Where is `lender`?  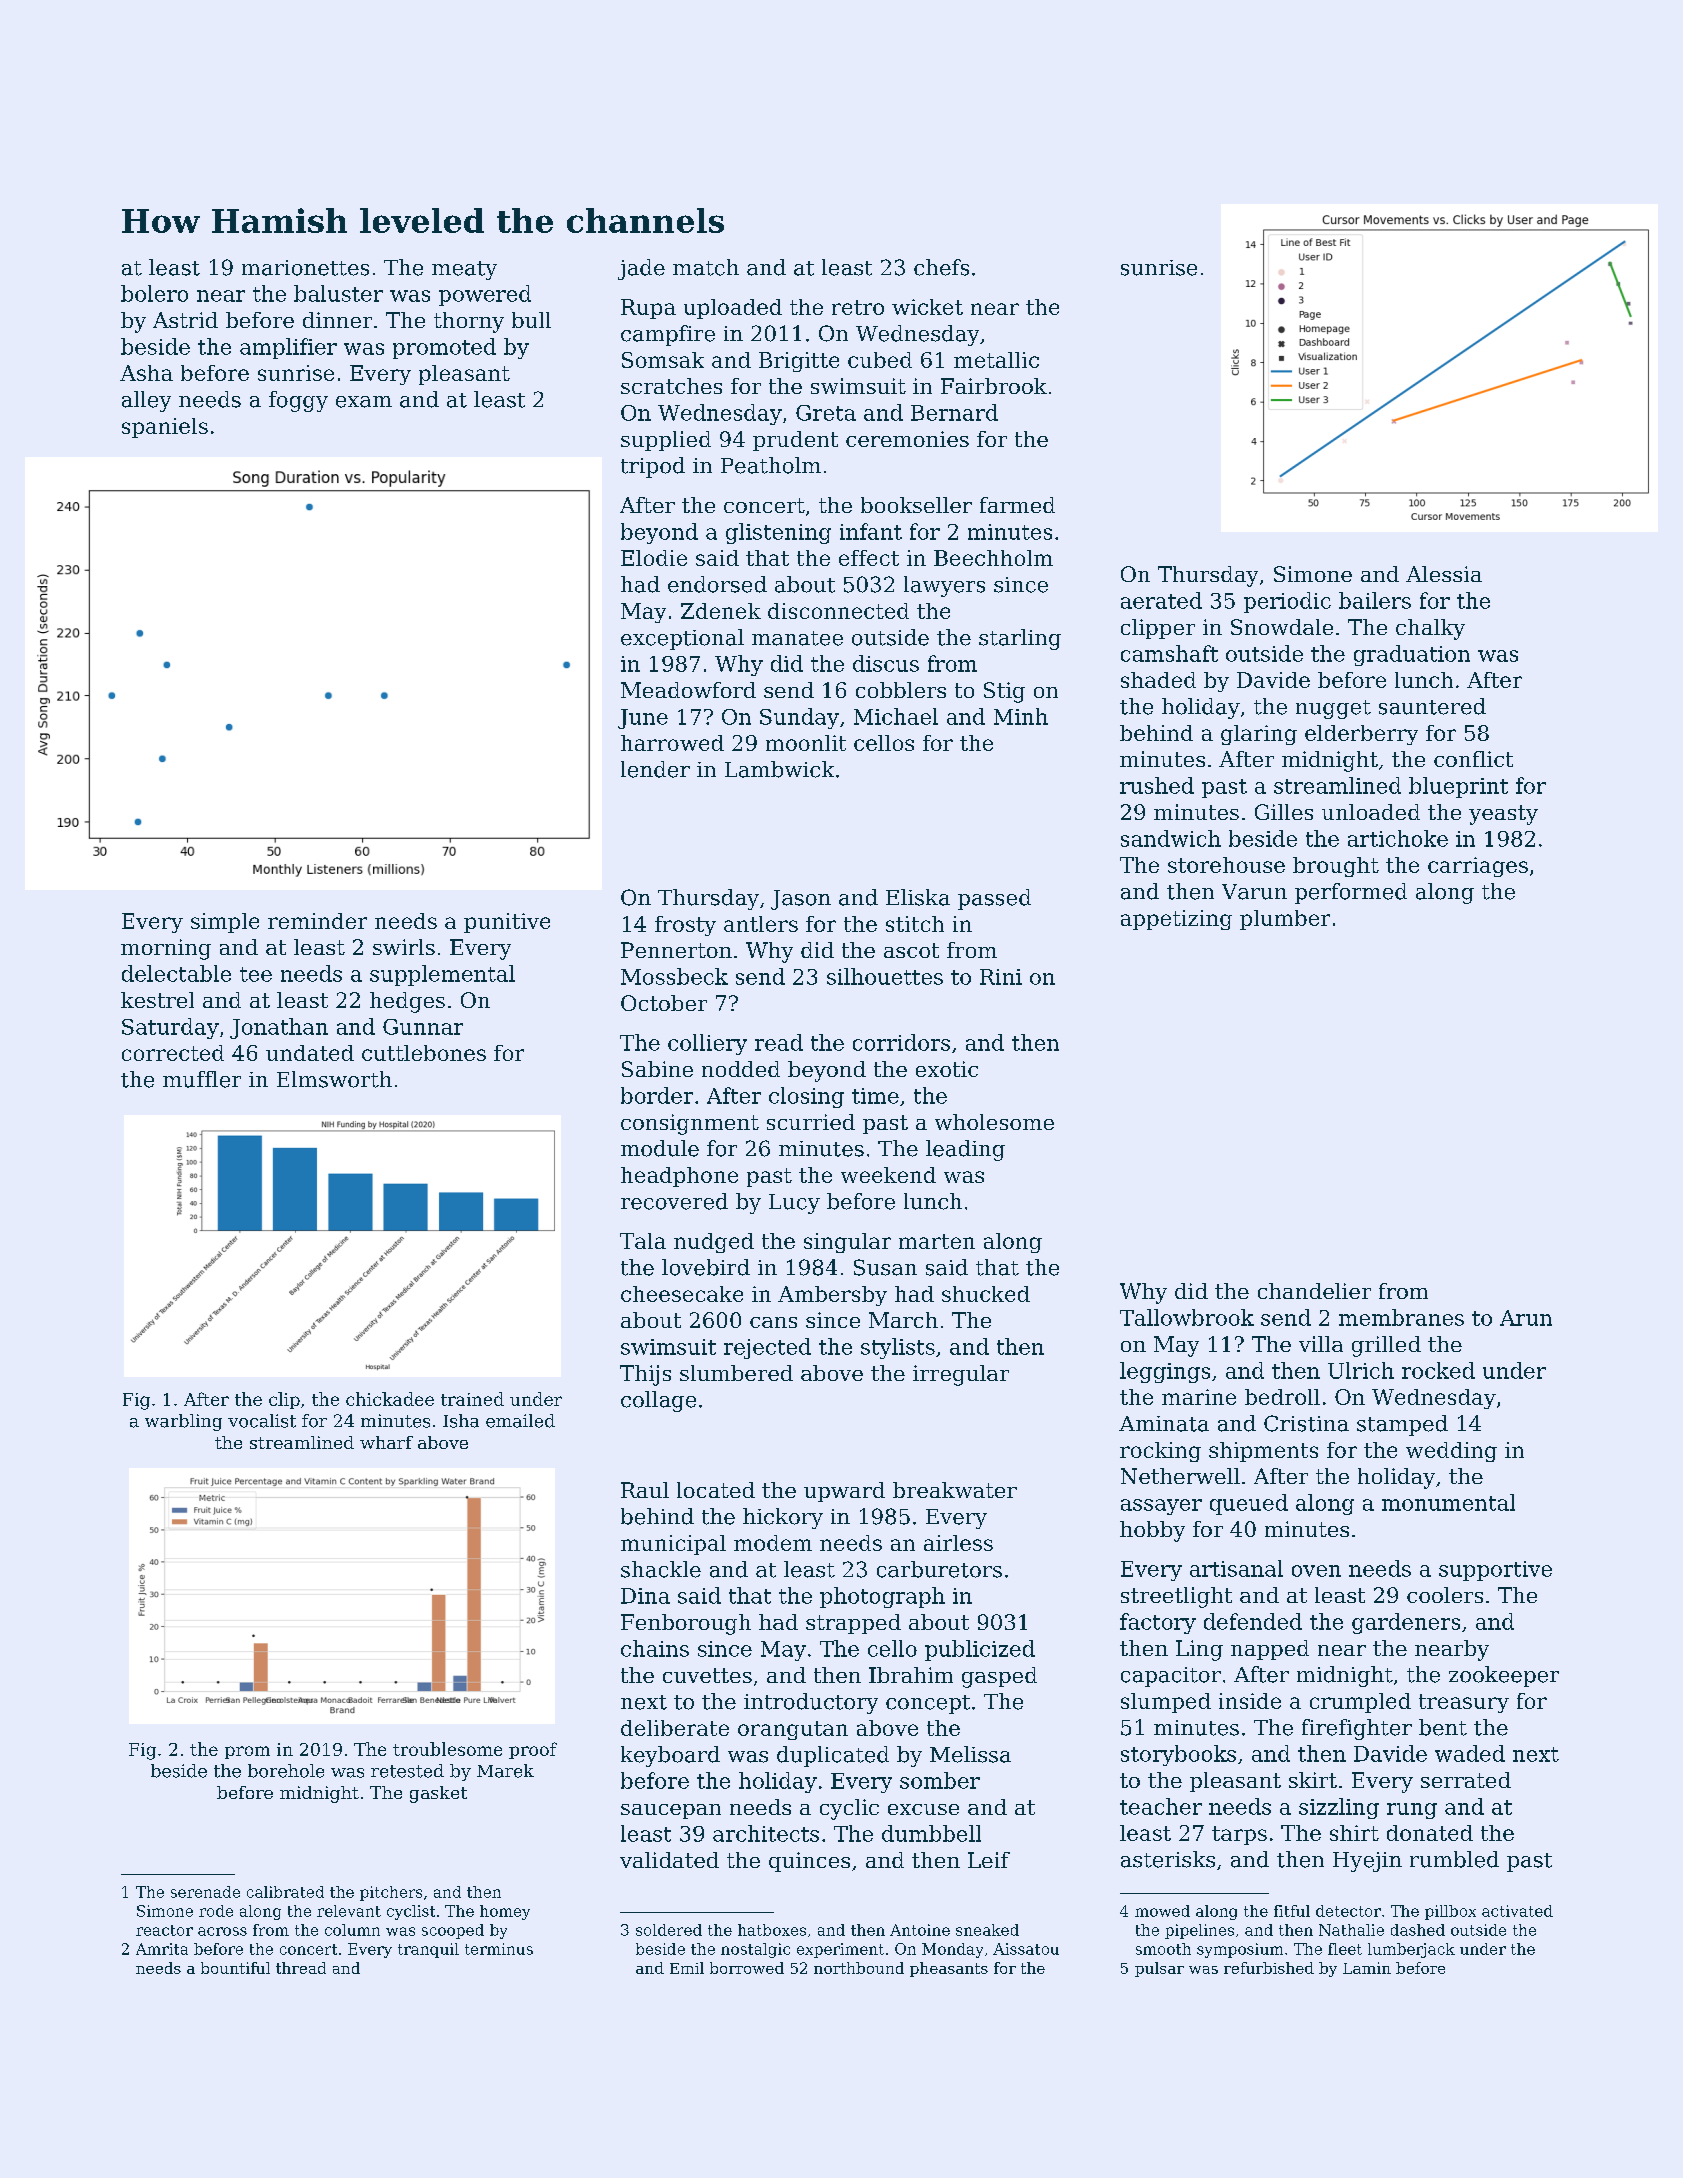
lender is located at coordinates (655, 769).
